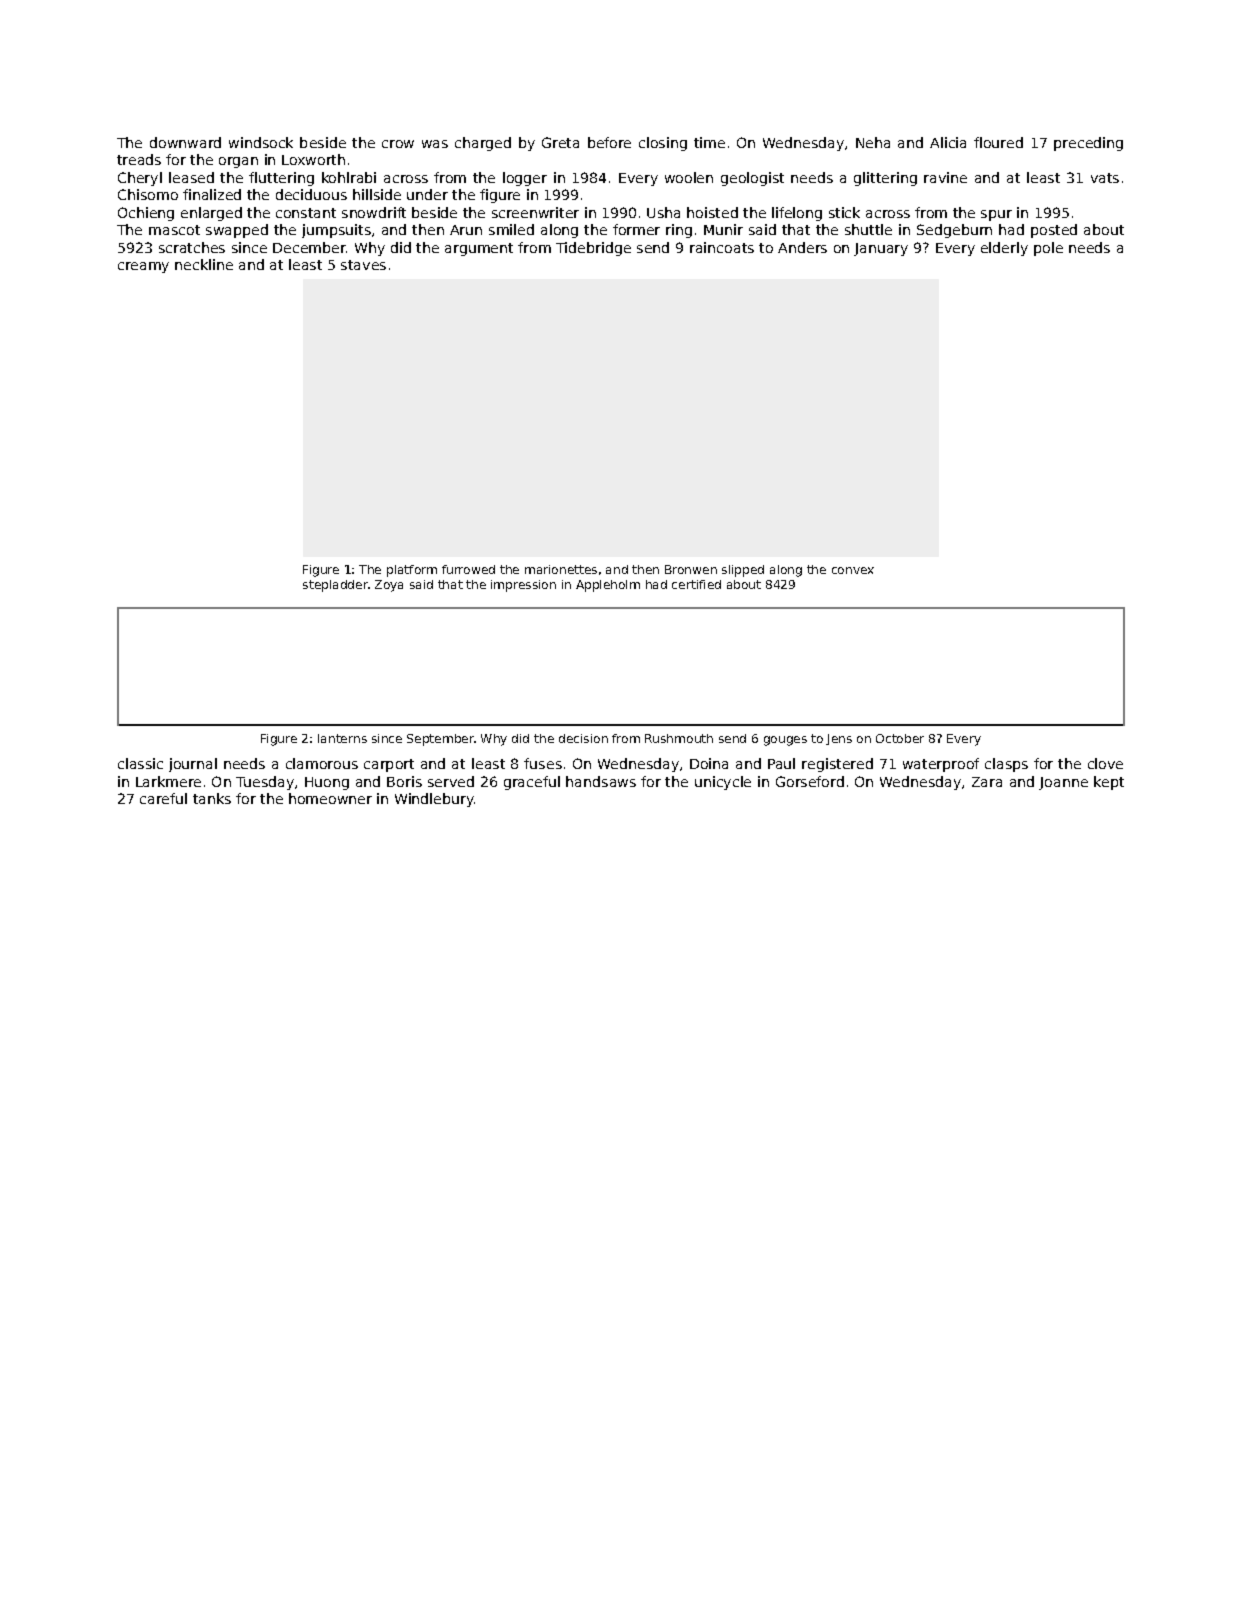 The height and width of the page is (1607, 1242). What do you see at coordinates (679, 738) in the page?
I see `Rushmouth` at bounding box center [679, 738].
